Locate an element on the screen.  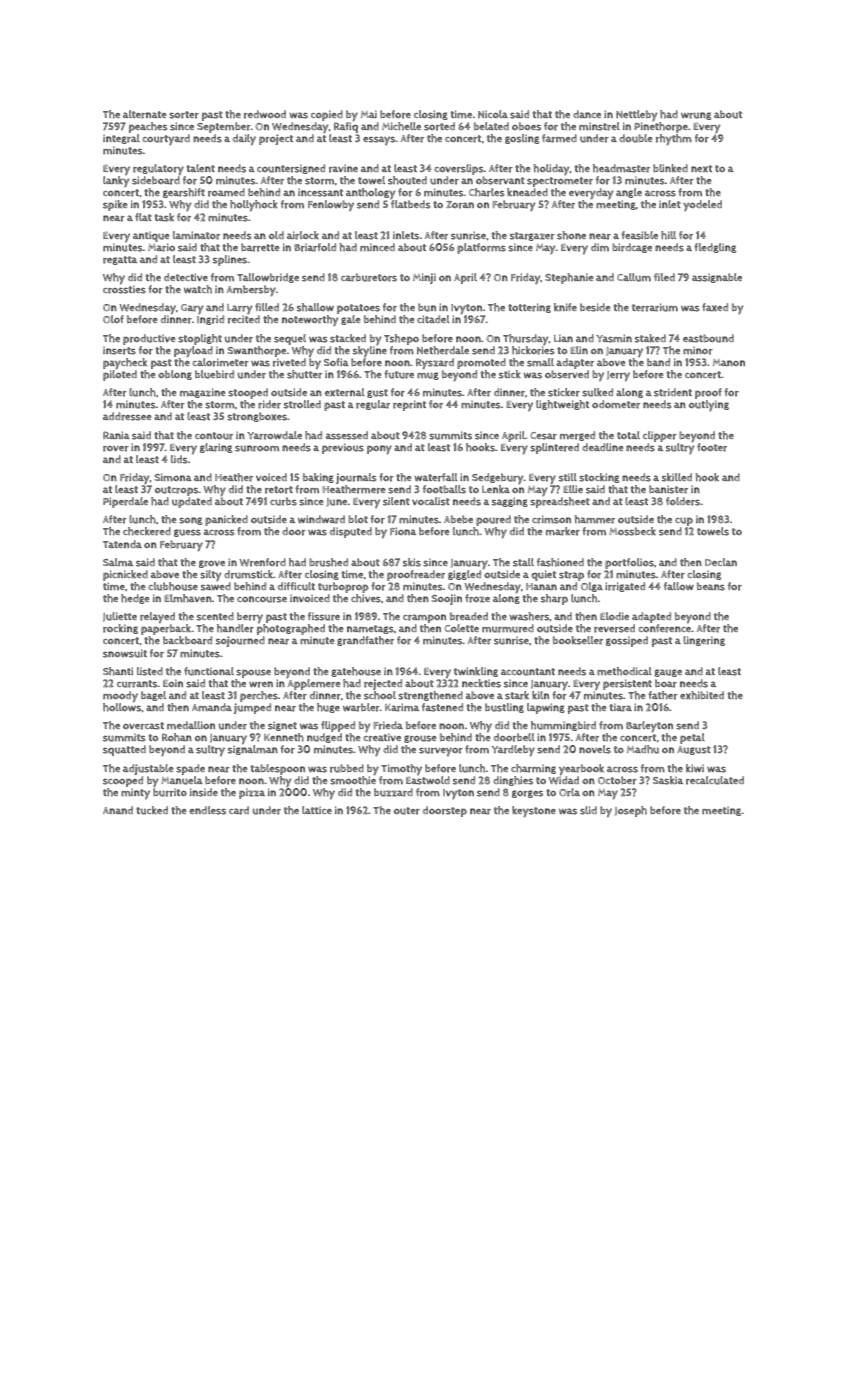
nametags is located at coordinates (370, 629).
